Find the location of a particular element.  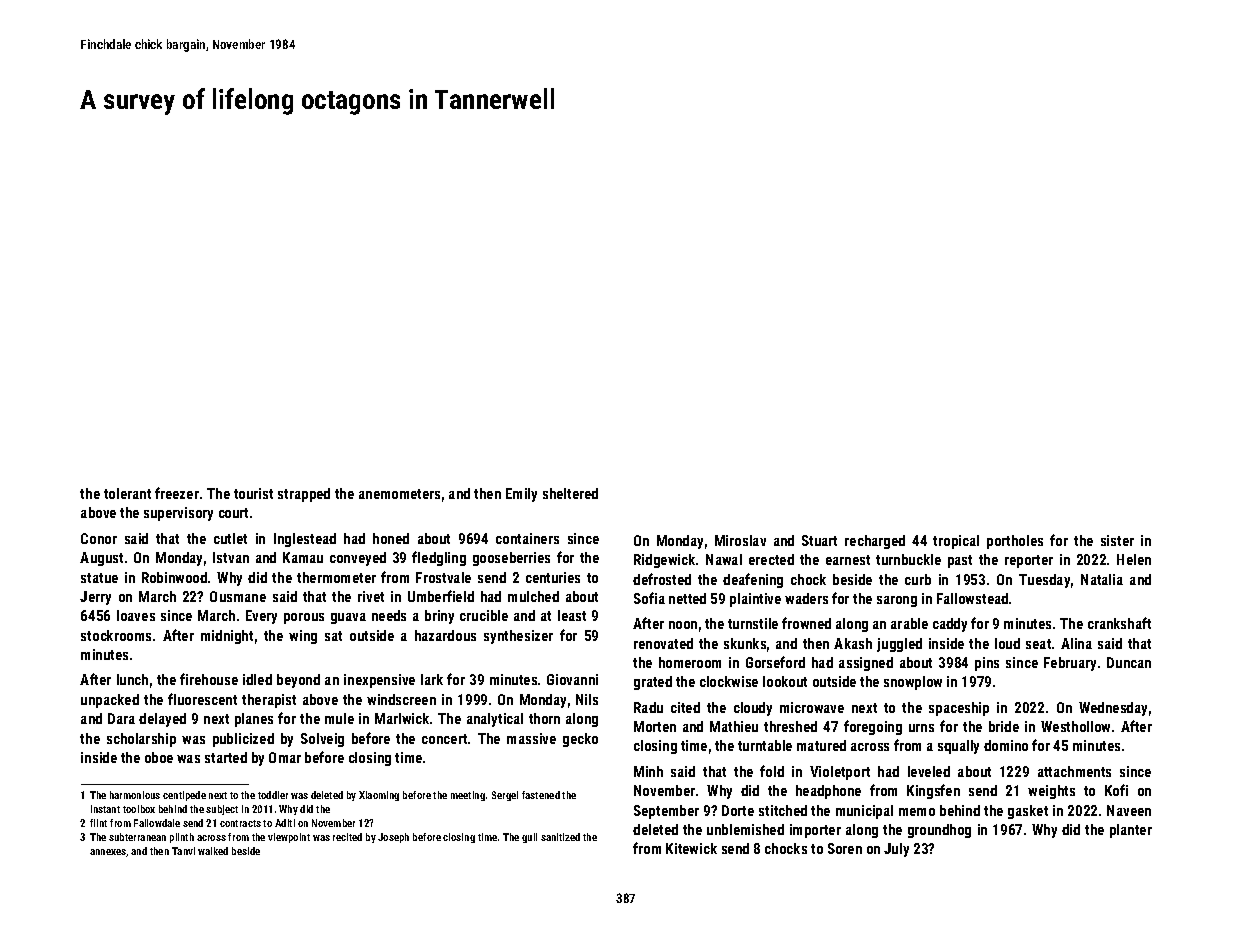

portholes is located at coordinates (1015, 542).
